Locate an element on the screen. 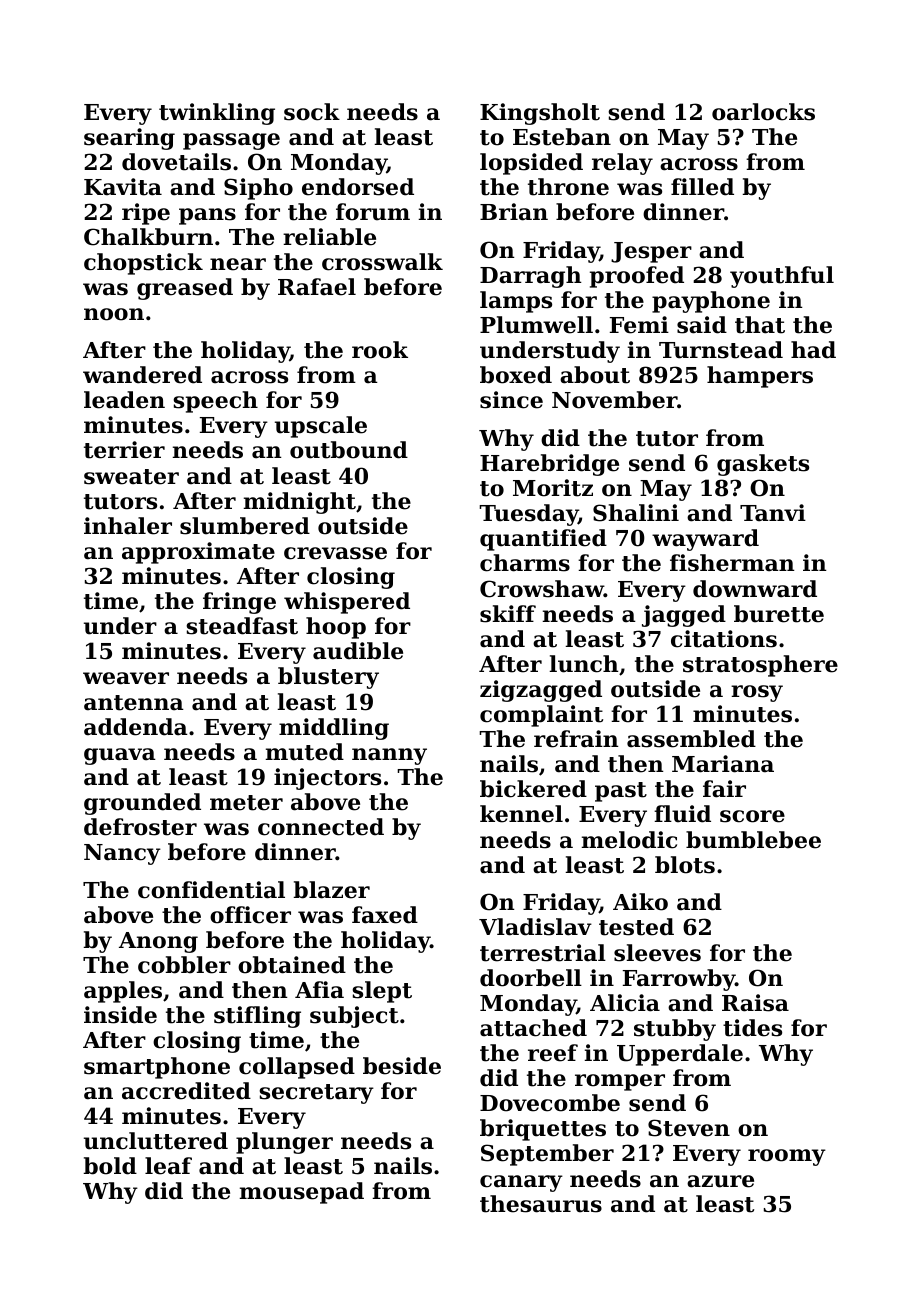 This screenshot has height=1311, width=924. stifling is located at coordinates (257, 1017).
